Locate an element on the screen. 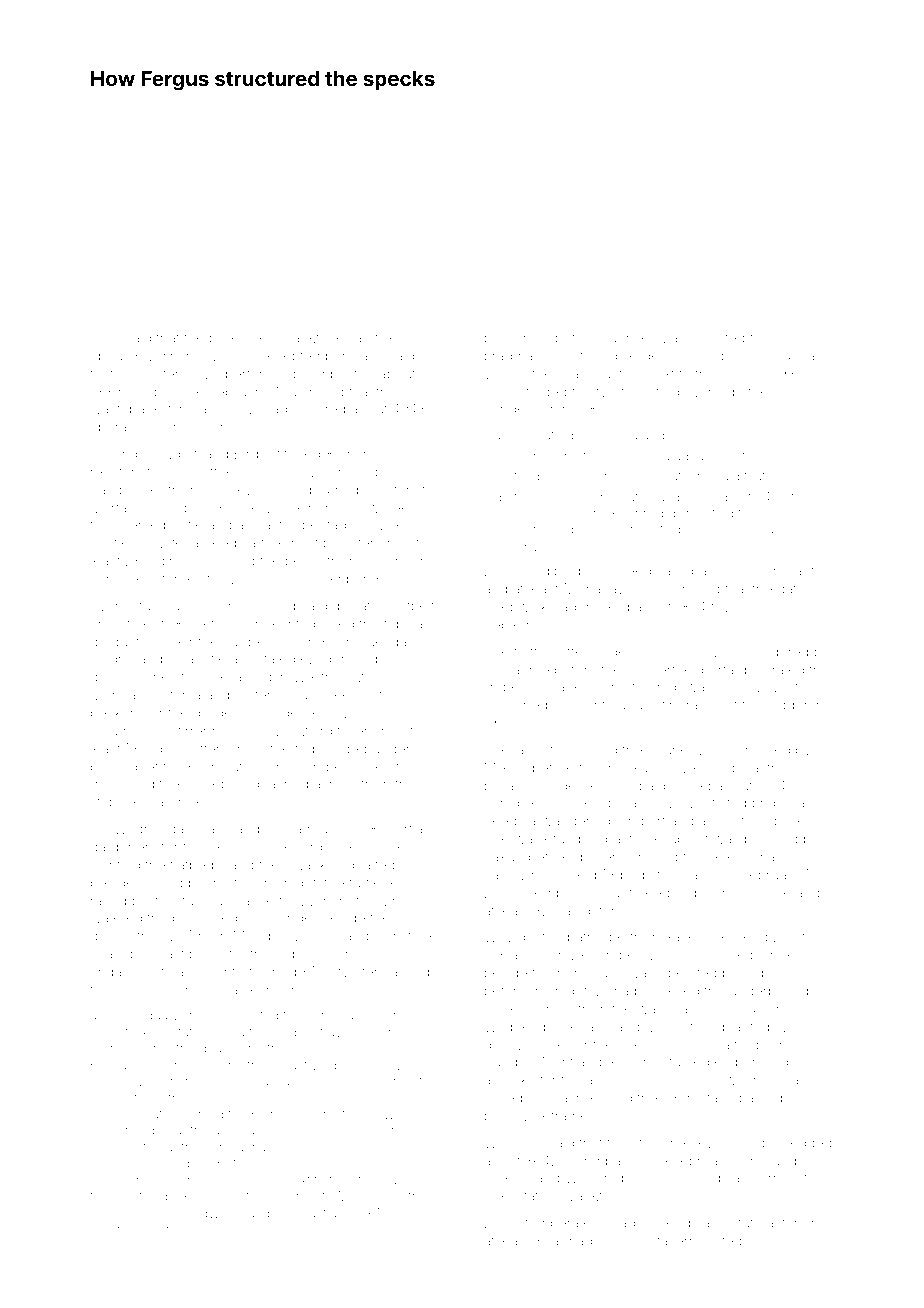  capacious is located at coordinates (709, 572).
